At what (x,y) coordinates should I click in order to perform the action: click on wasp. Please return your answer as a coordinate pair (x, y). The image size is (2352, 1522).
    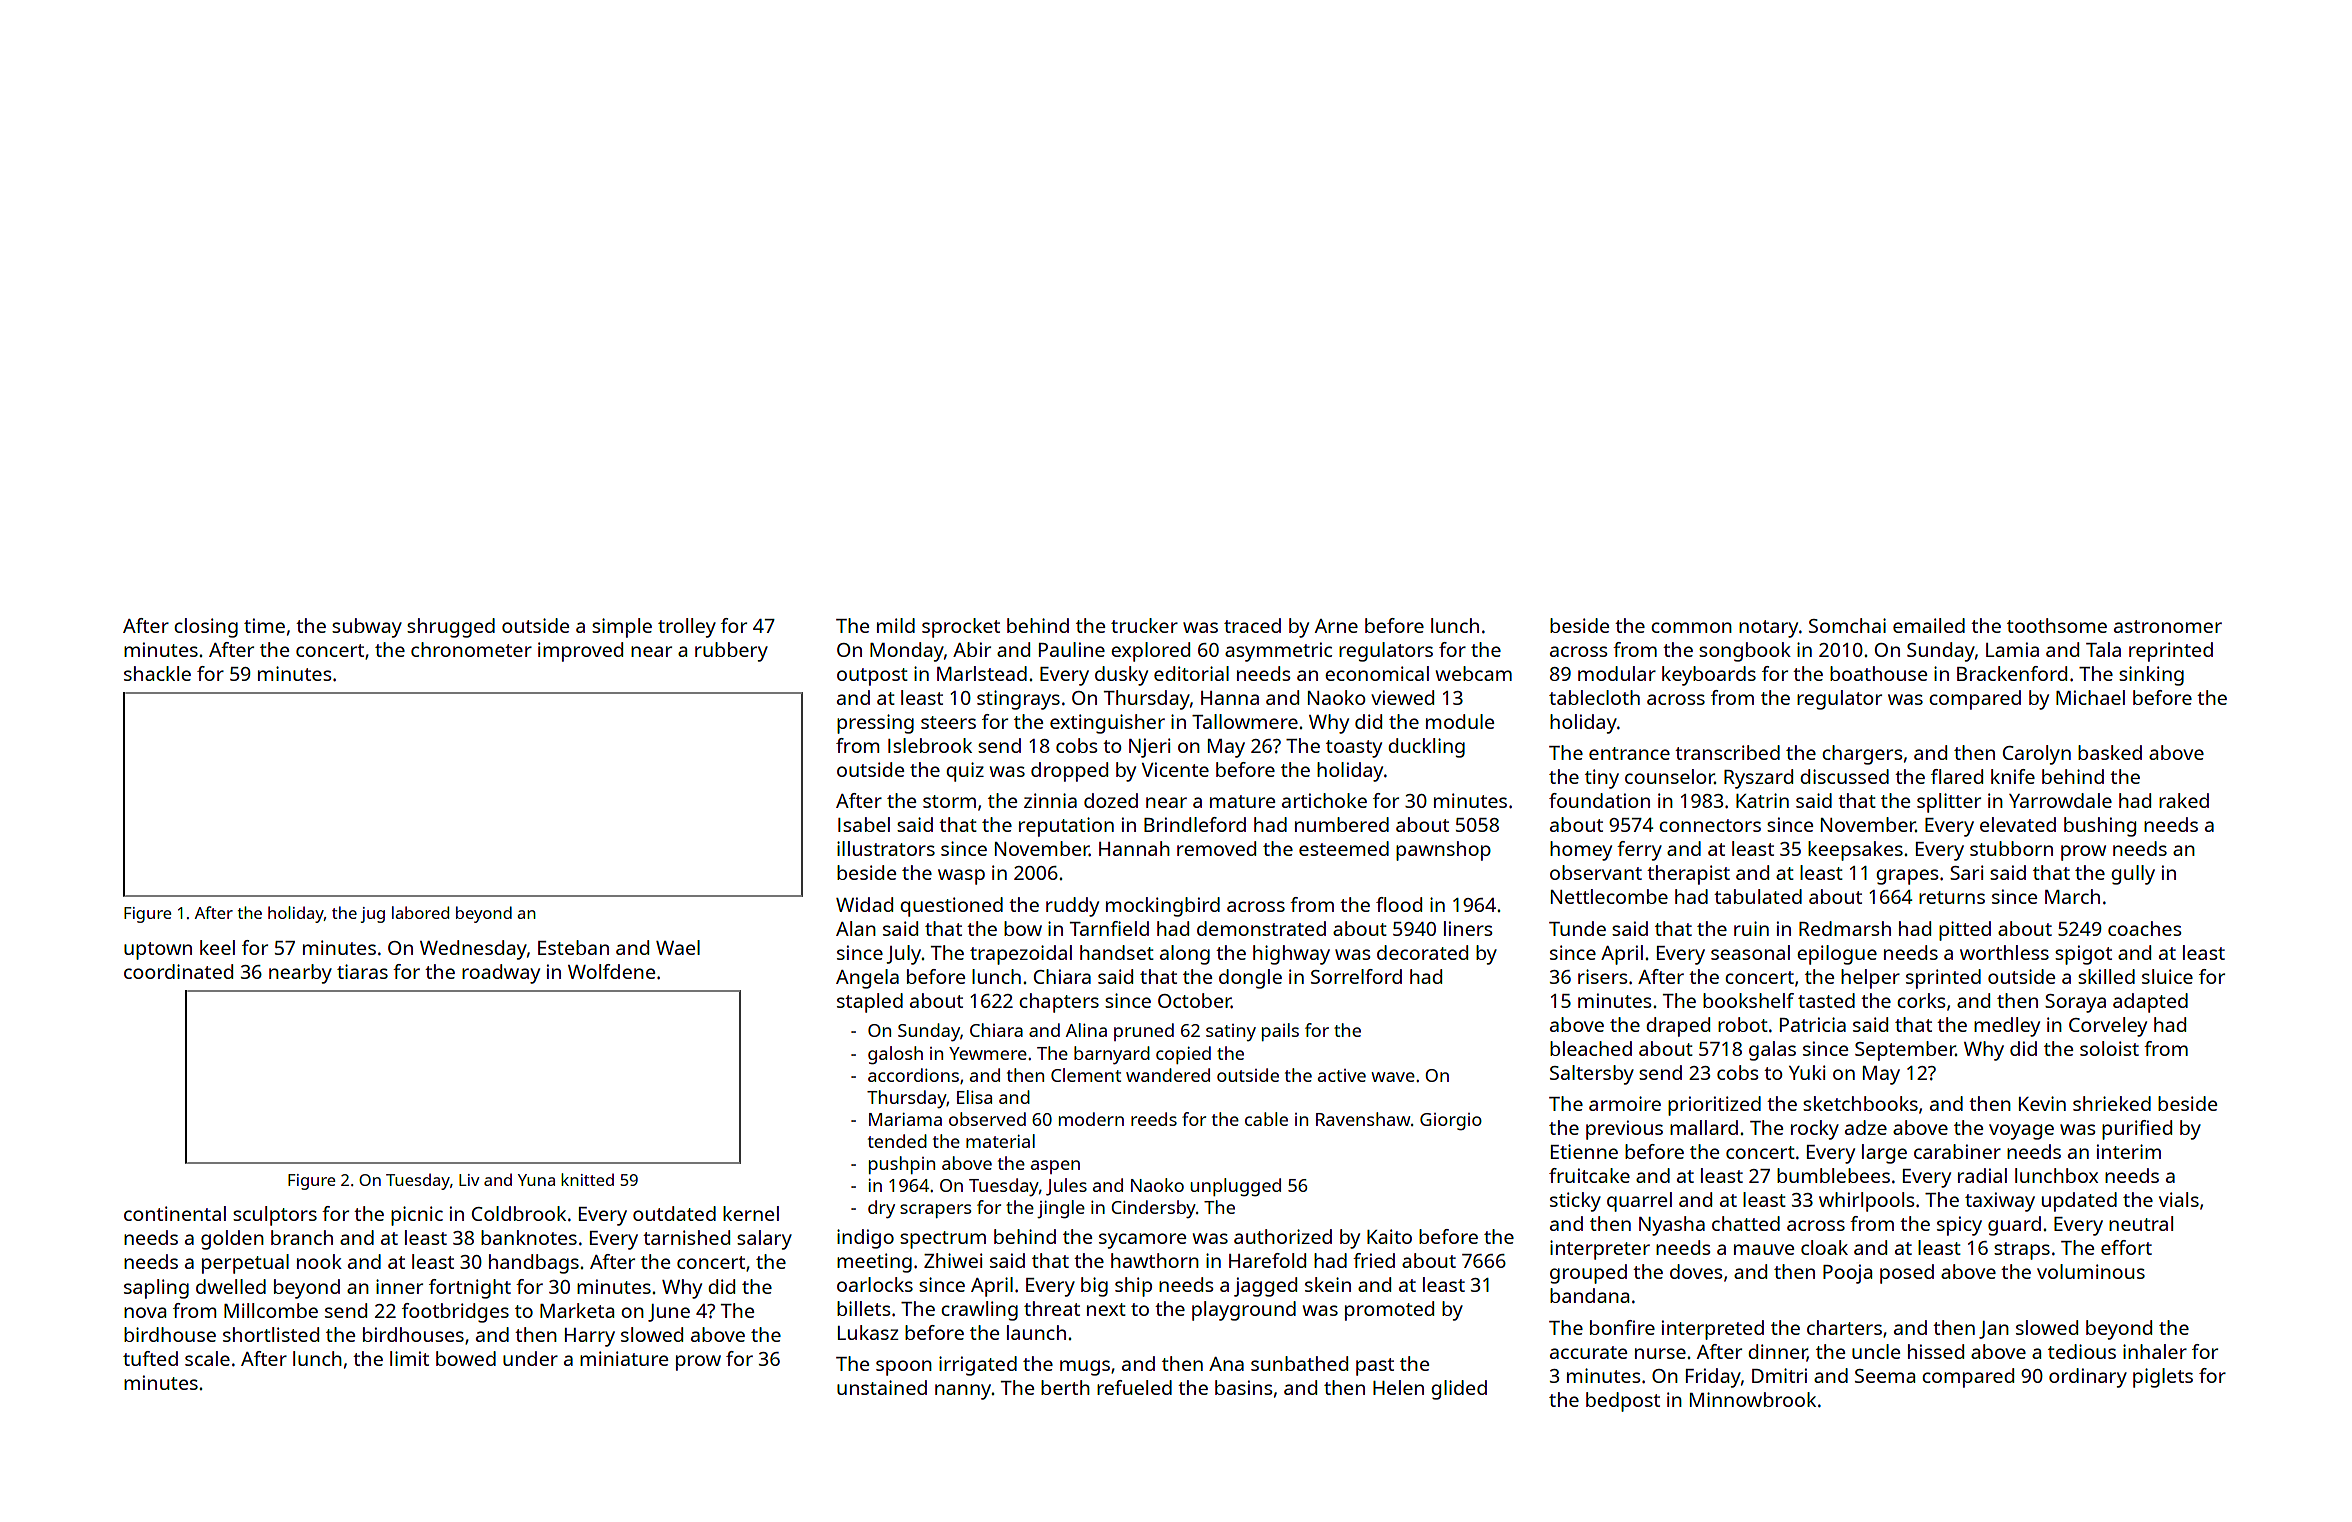
    Looking at the image, I should click on (961, 877).
